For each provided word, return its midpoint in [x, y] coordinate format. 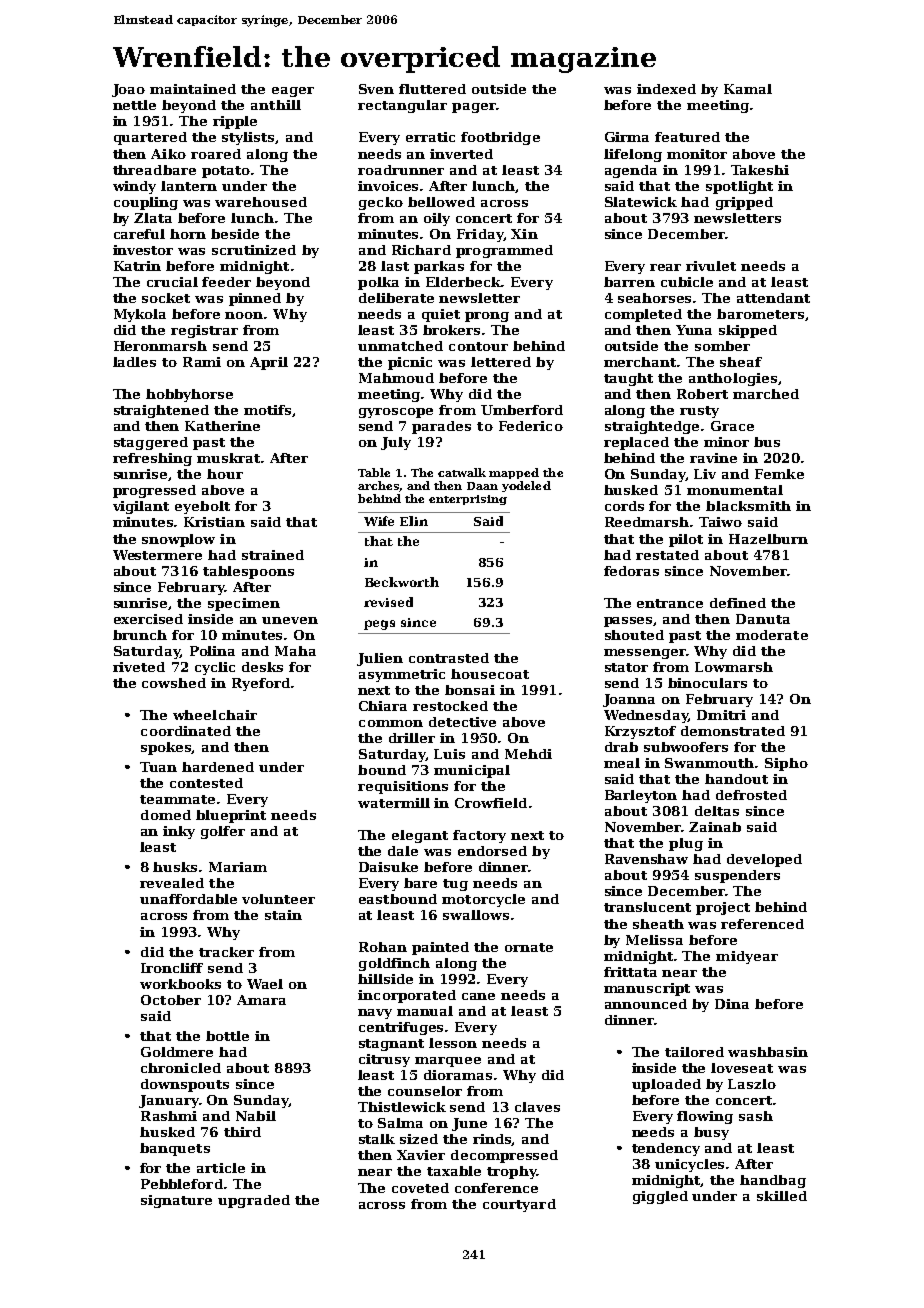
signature [176, 1201]
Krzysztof [640, 732]
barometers [760, 314]
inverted [461, 154]
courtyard [519, 1205]
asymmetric [402, 675]
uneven [290, 620]
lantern [189, 186]
